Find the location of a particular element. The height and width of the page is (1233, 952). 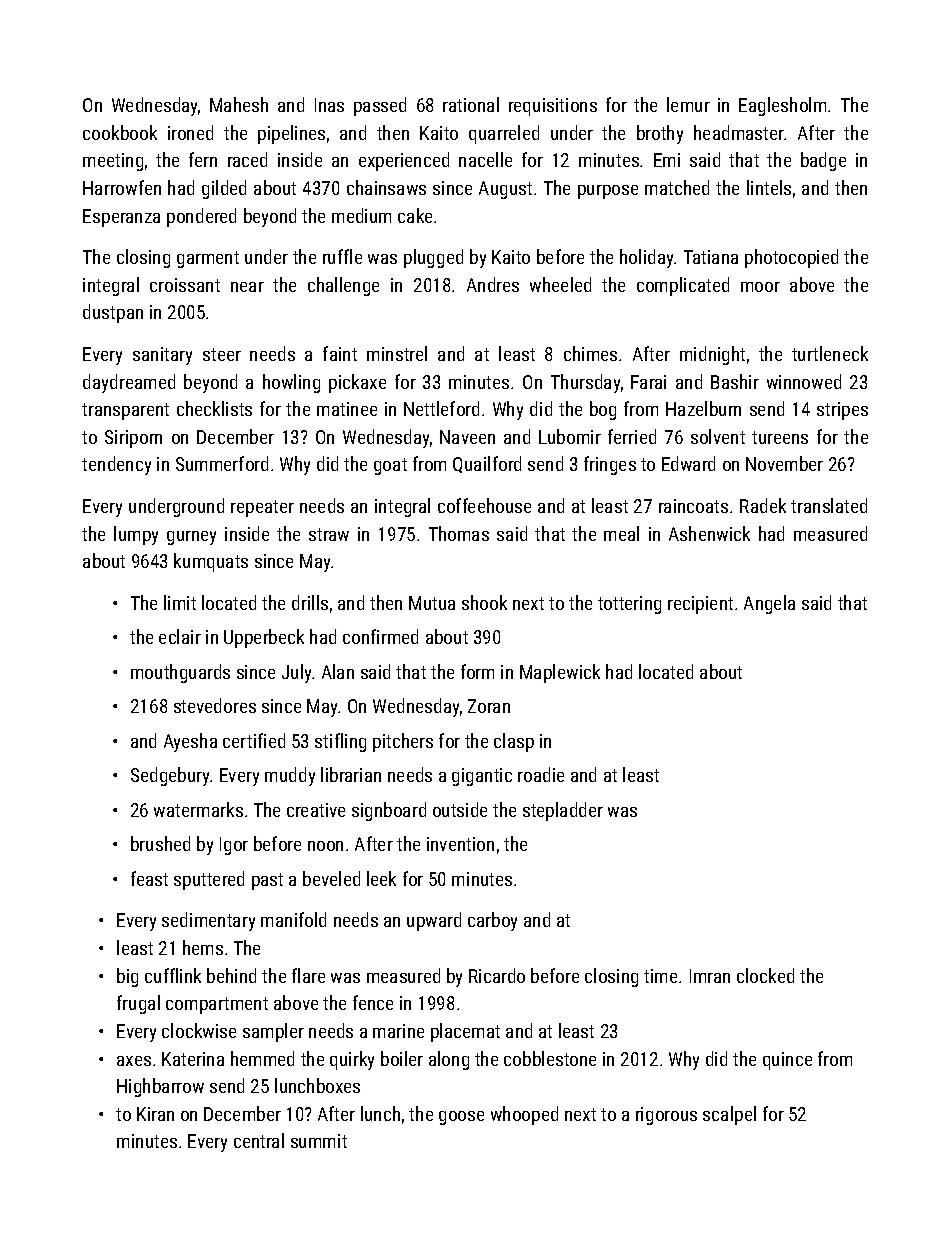

Quailford is located at coordinates (487, 464).
